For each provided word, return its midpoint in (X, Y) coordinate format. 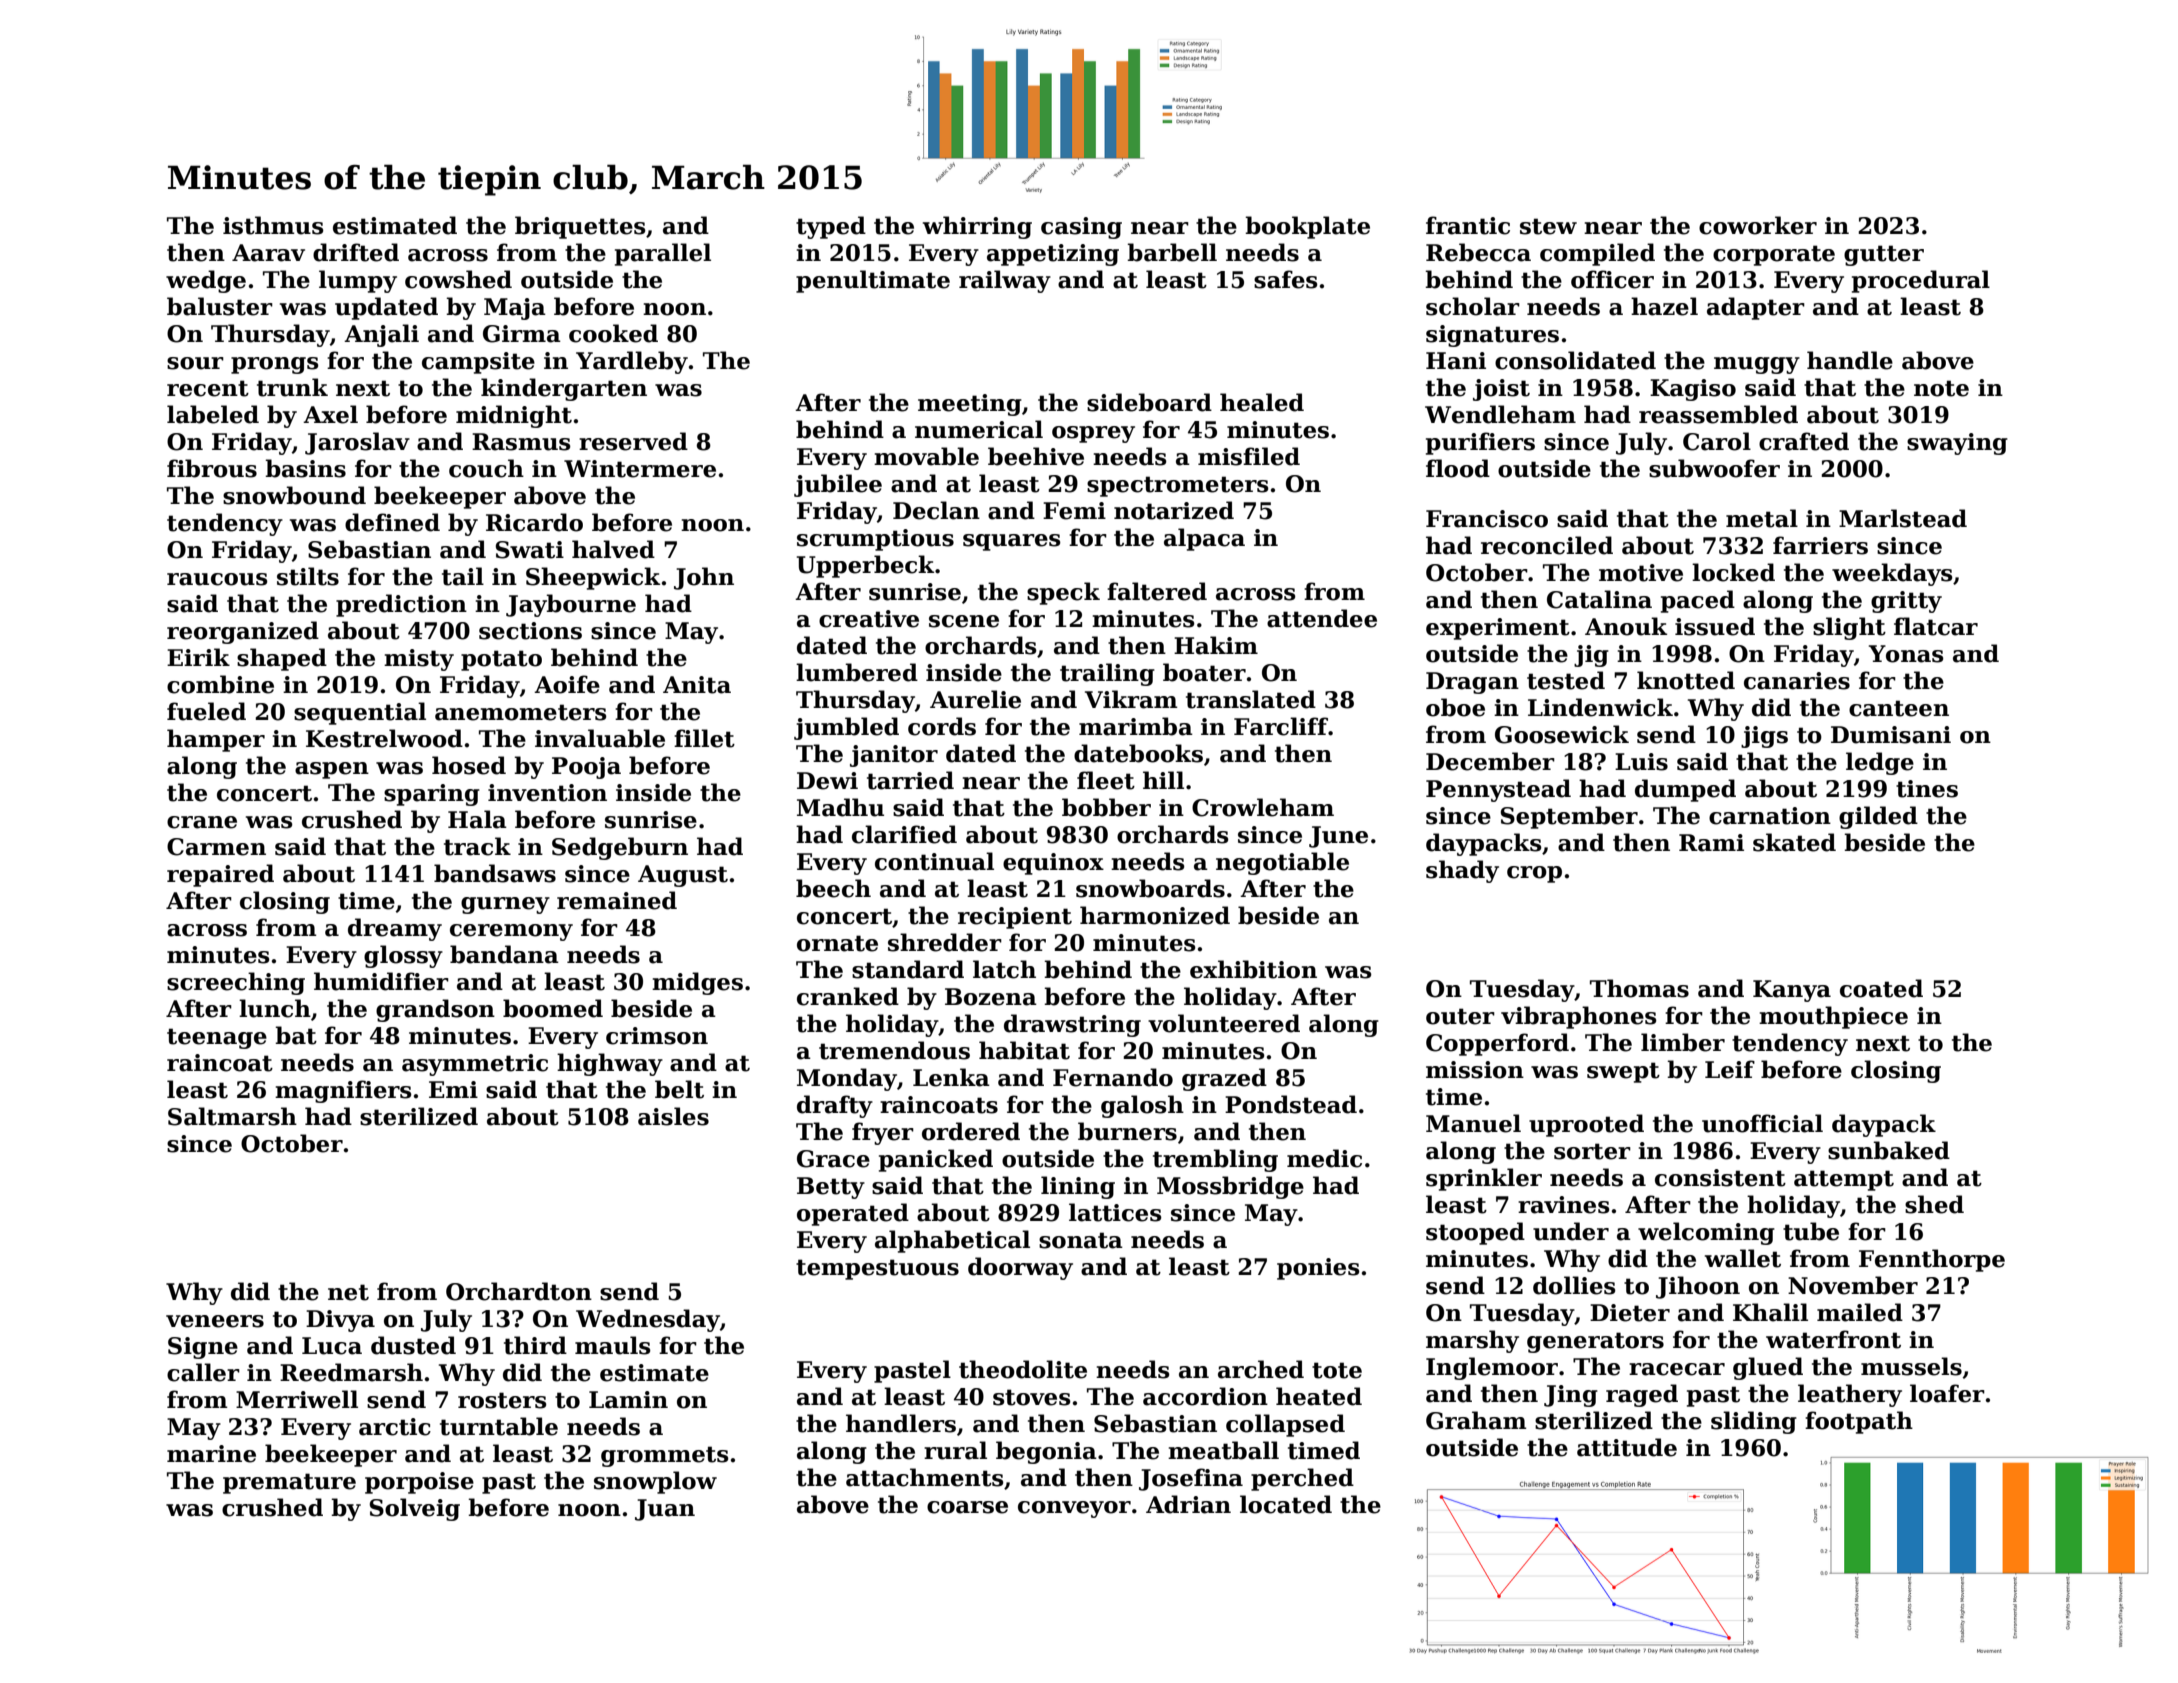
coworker (1758, 225)
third (535, 1345)
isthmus (273, 225)
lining (1078, 1187)
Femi (1074, 511)
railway (1005, 281)
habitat (1024, 1050)
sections (530, 631)
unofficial (1762, 1123)
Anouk (1626, 626)
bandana (504, 954)
